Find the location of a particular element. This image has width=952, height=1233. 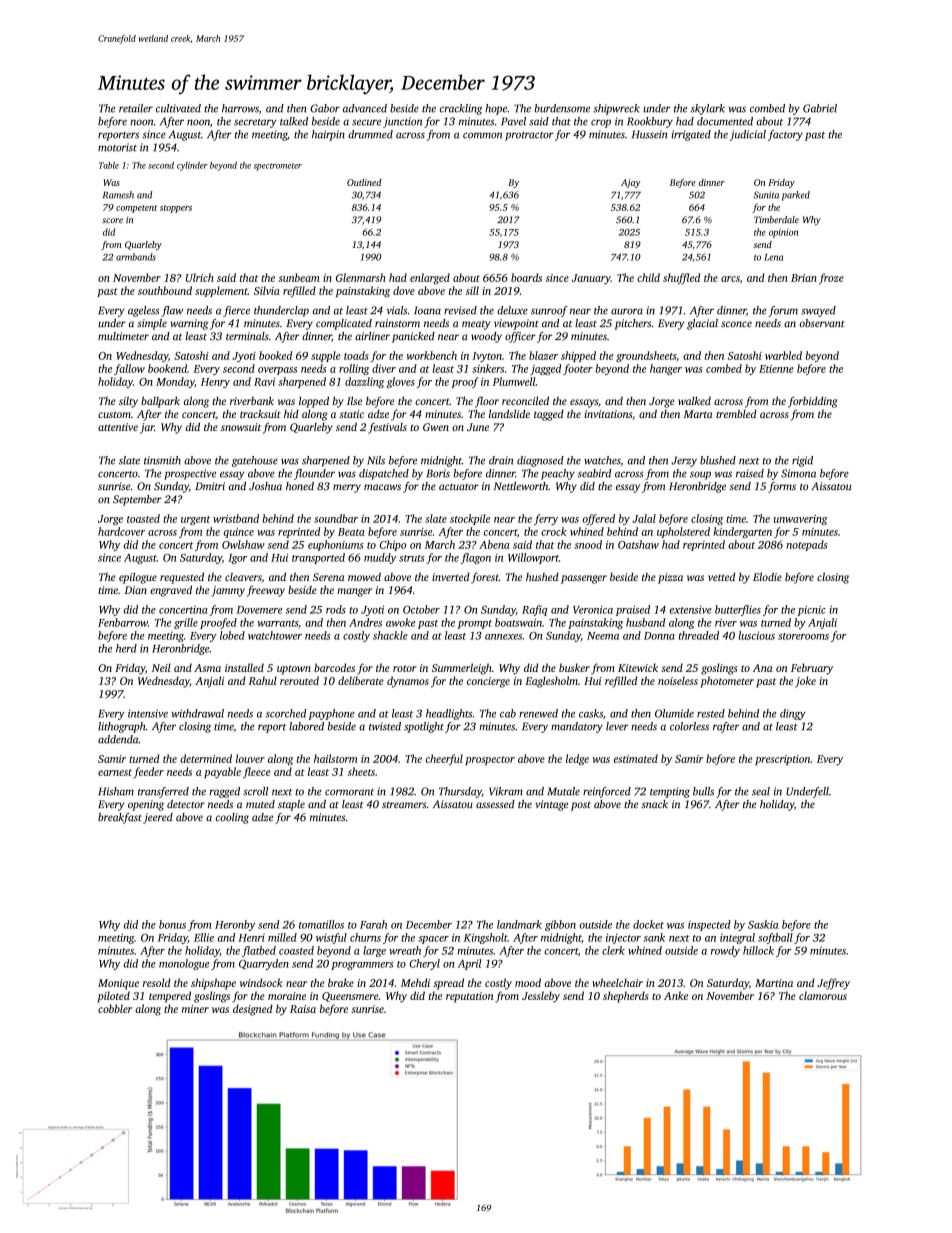

monologue is located at coordinates (184, 964).
